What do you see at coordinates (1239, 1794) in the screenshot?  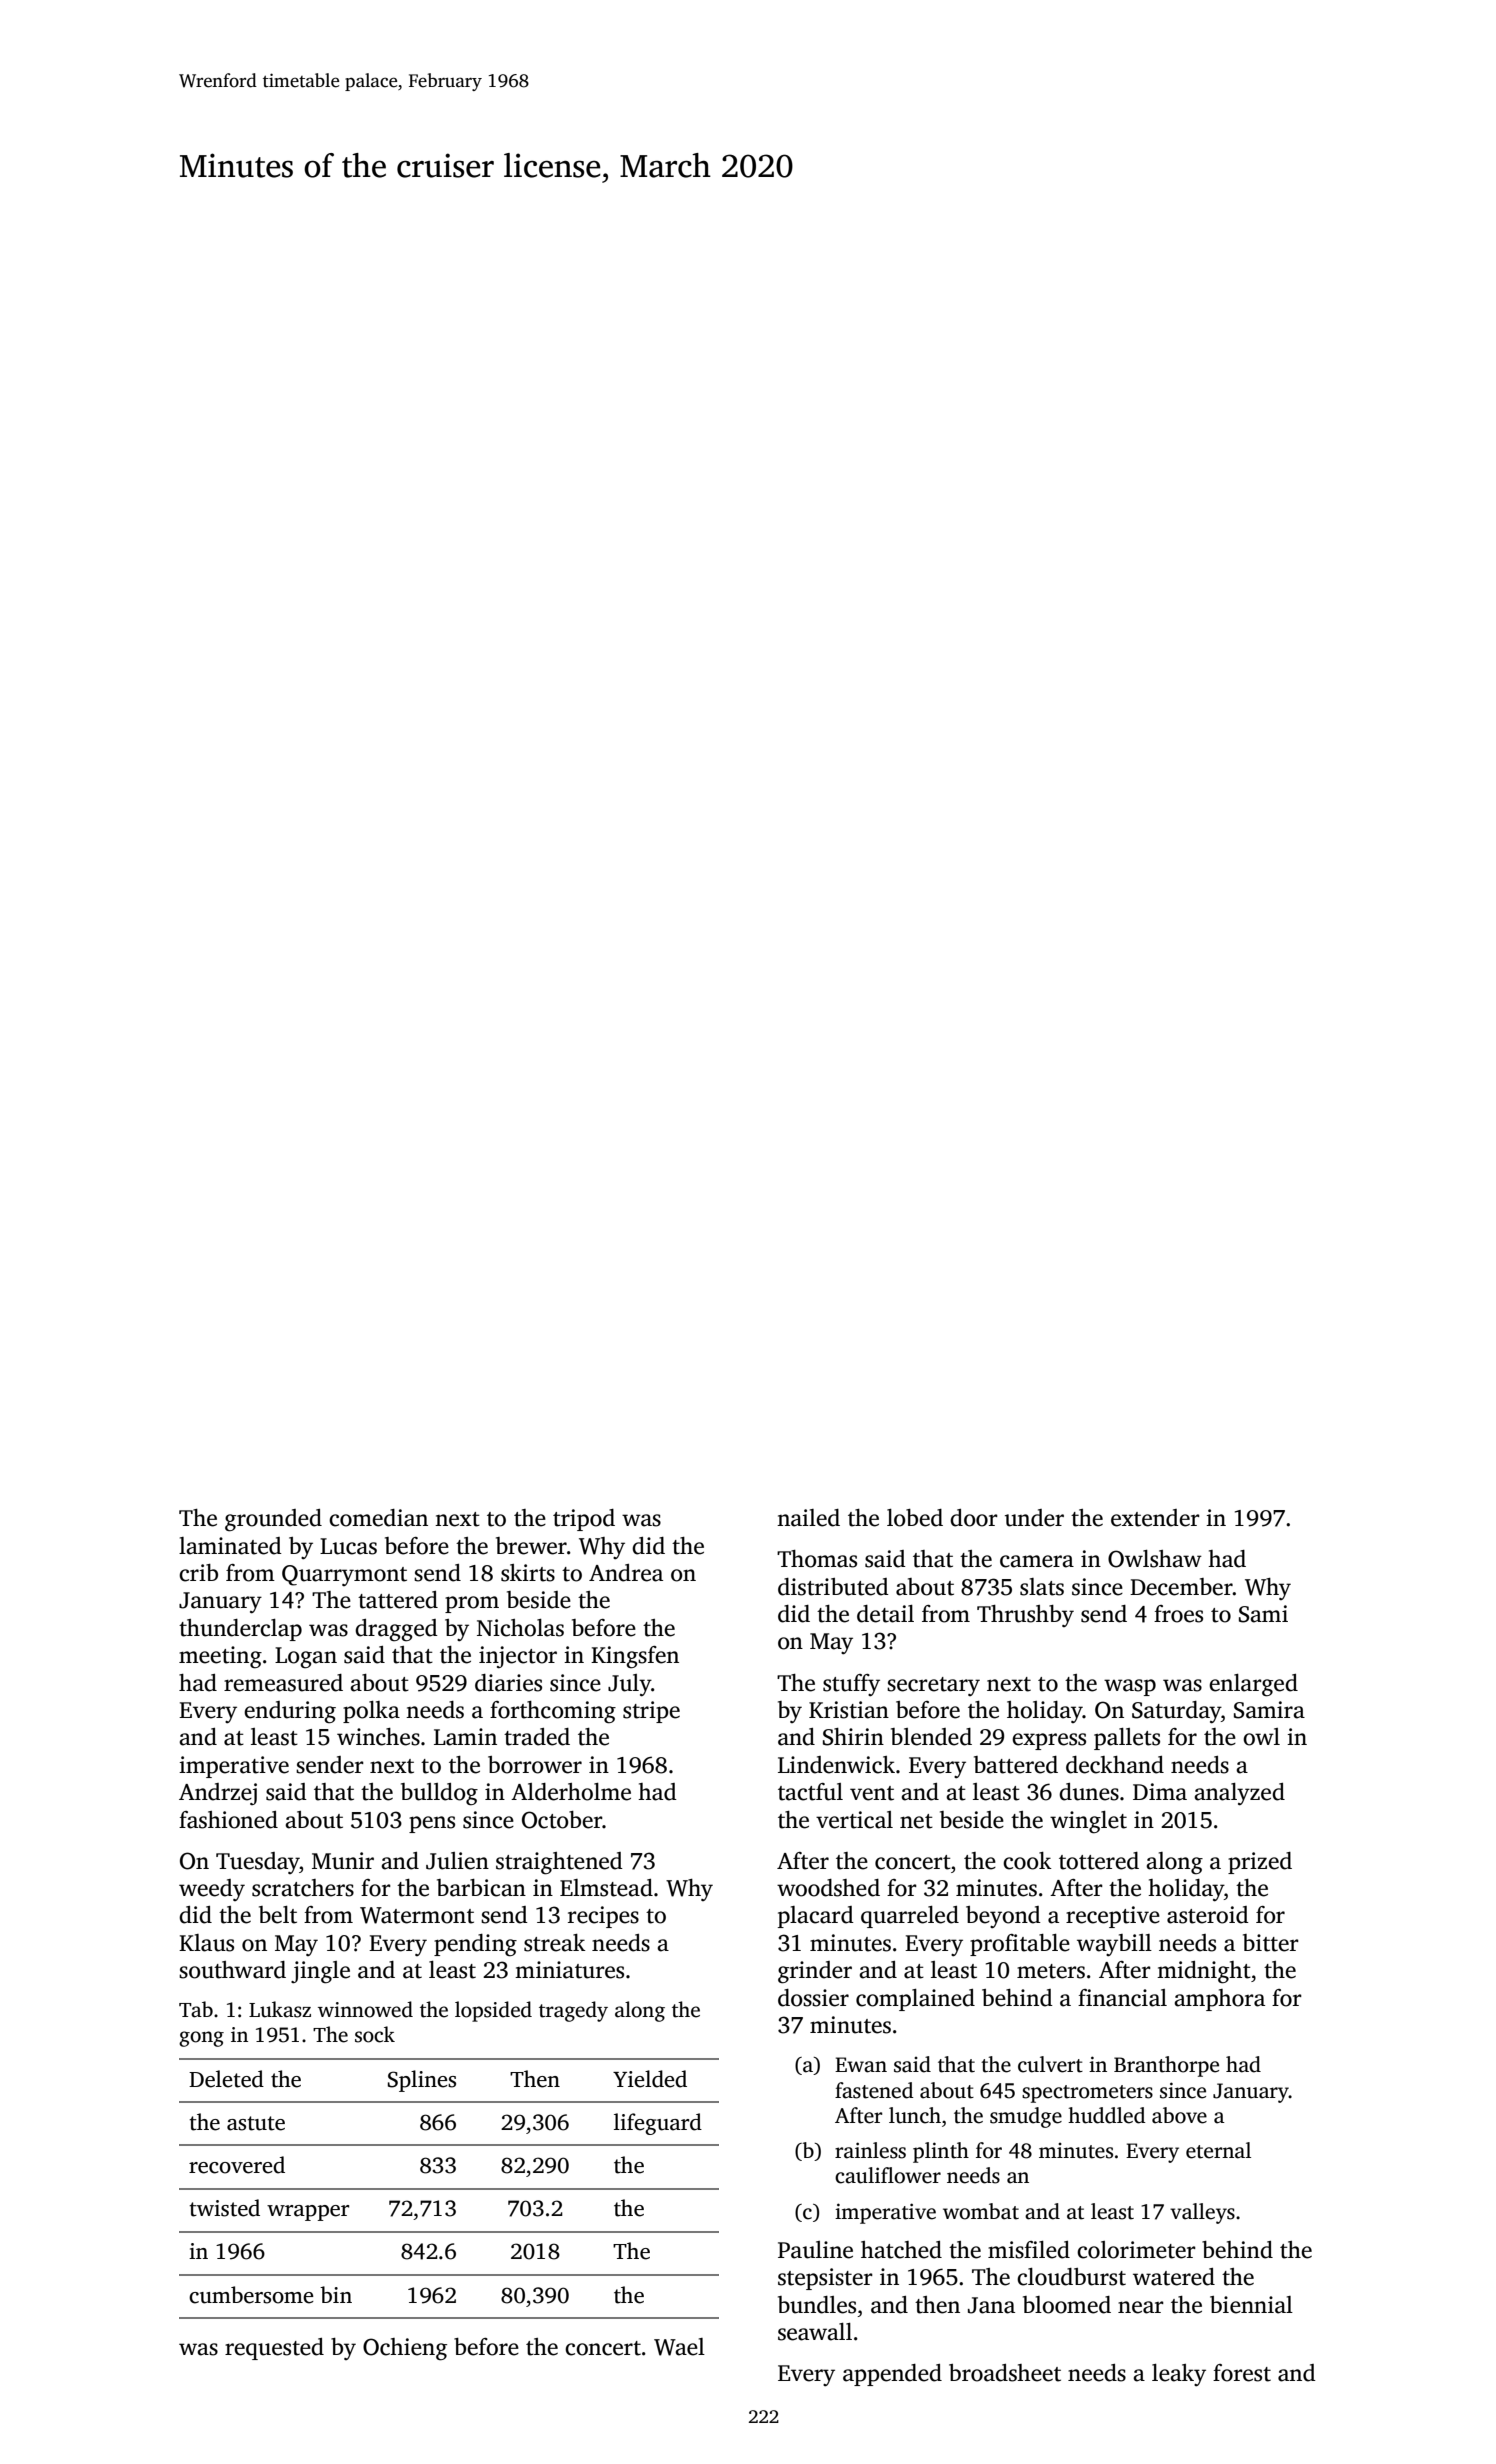 I see `analyzed` at bounding box center [1239, 1794].
